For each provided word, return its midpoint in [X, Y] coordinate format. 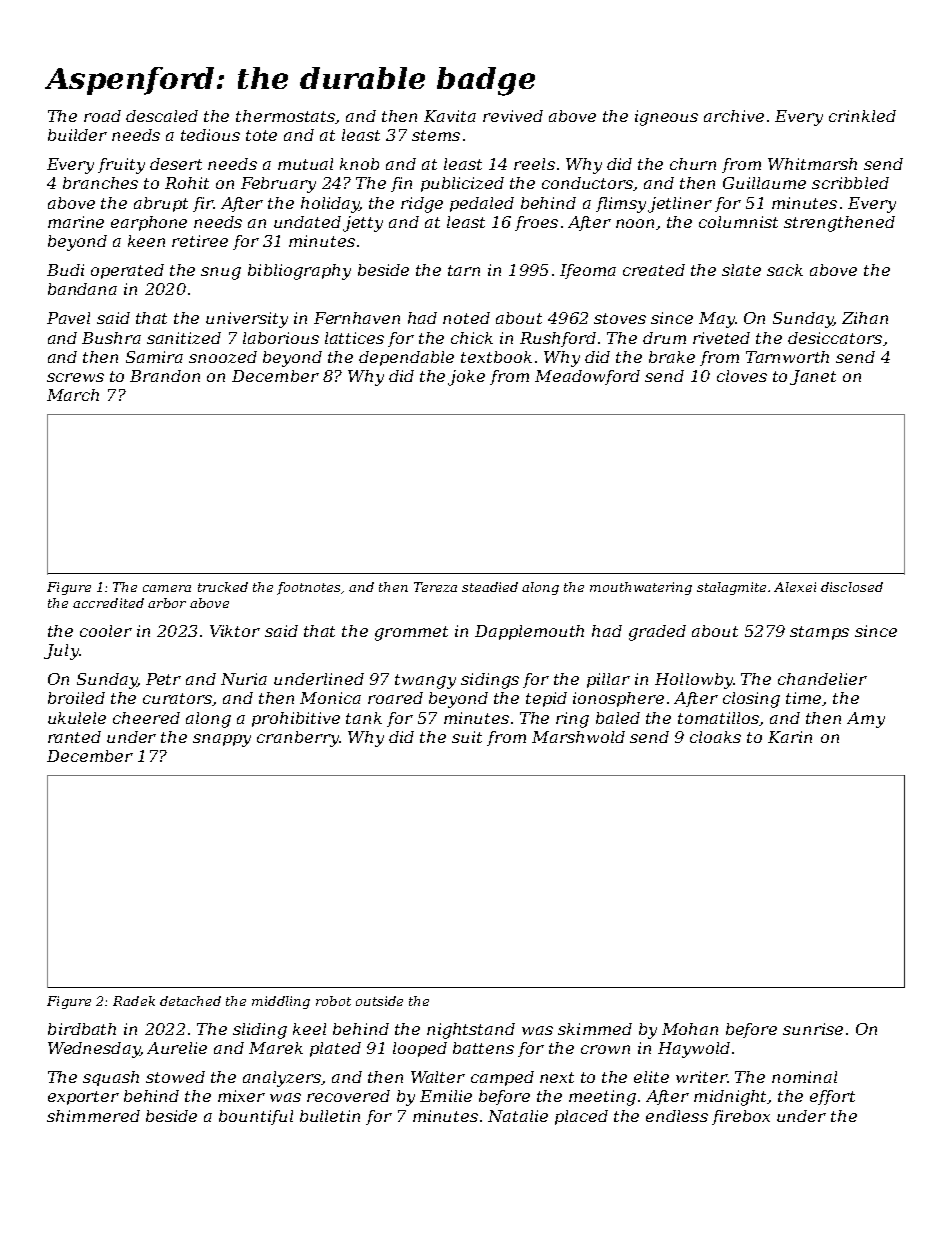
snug [221, 273]
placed [581, 1117]
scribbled [850, 183]
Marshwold [578, 737]
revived [513, 116]
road [102, 116]
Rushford [558, 339]
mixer [241, 1096]
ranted [74, 737]
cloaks [715, 737]
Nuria [244, 679]
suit [467, 737]
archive [734, 116]
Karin [790, 737]
